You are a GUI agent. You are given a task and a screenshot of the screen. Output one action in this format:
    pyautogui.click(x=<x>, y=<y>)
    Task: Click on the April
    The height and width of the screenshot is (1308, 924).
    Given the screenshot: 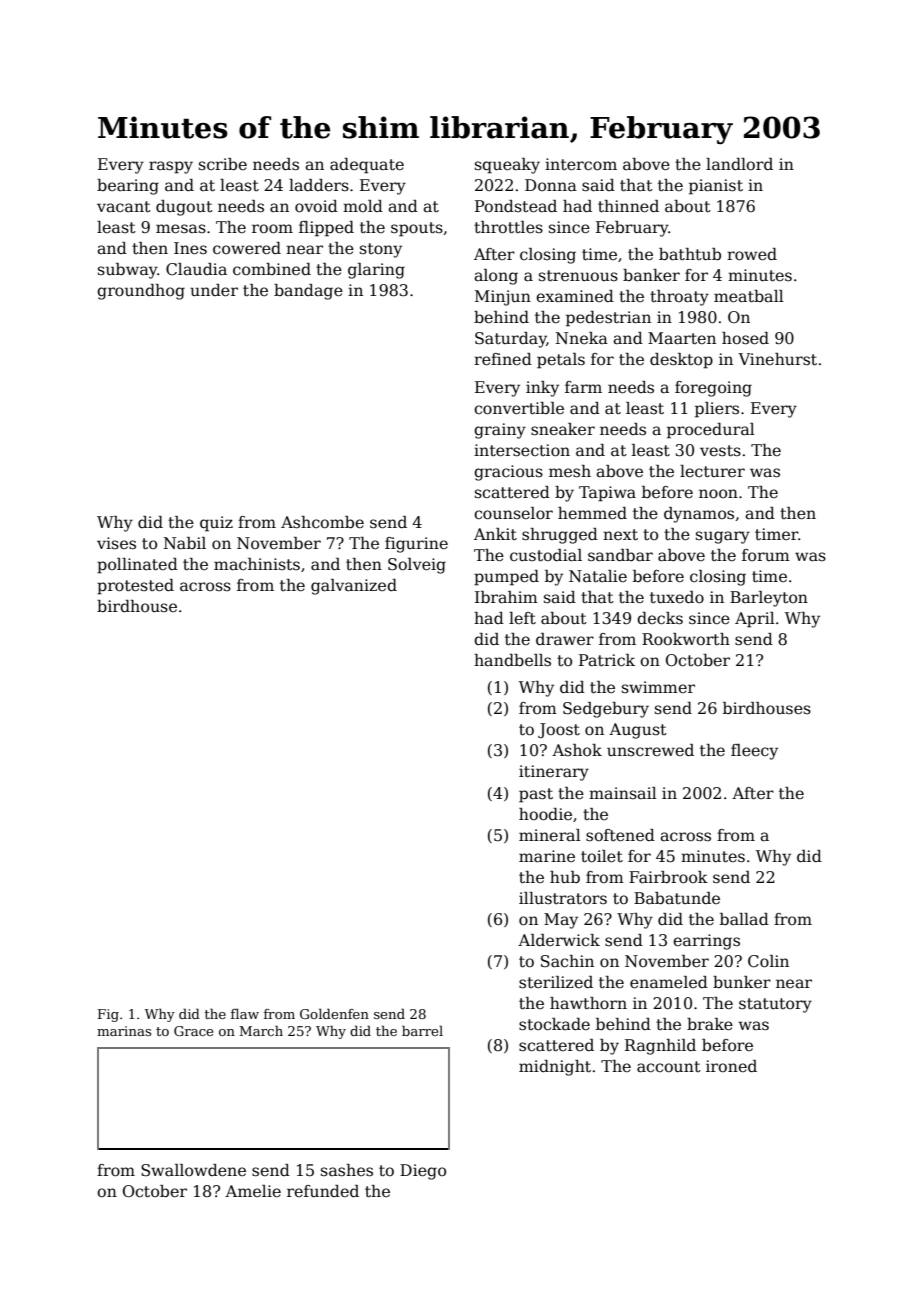 What is the action you would take?
    pyautogui.click(x=755, y=620)
